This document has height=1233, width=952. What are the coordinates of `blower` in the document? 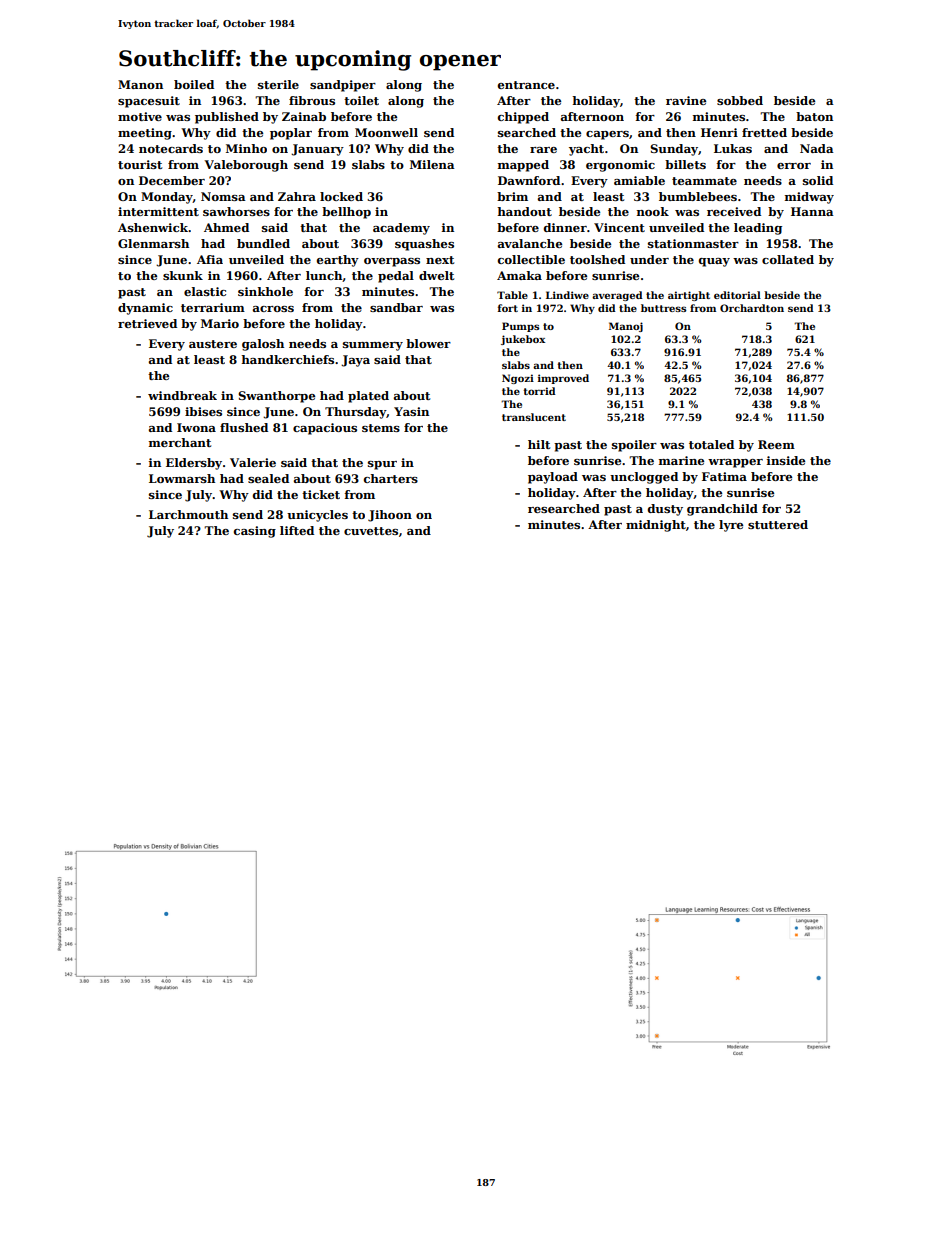 It's located at (428, 343).
